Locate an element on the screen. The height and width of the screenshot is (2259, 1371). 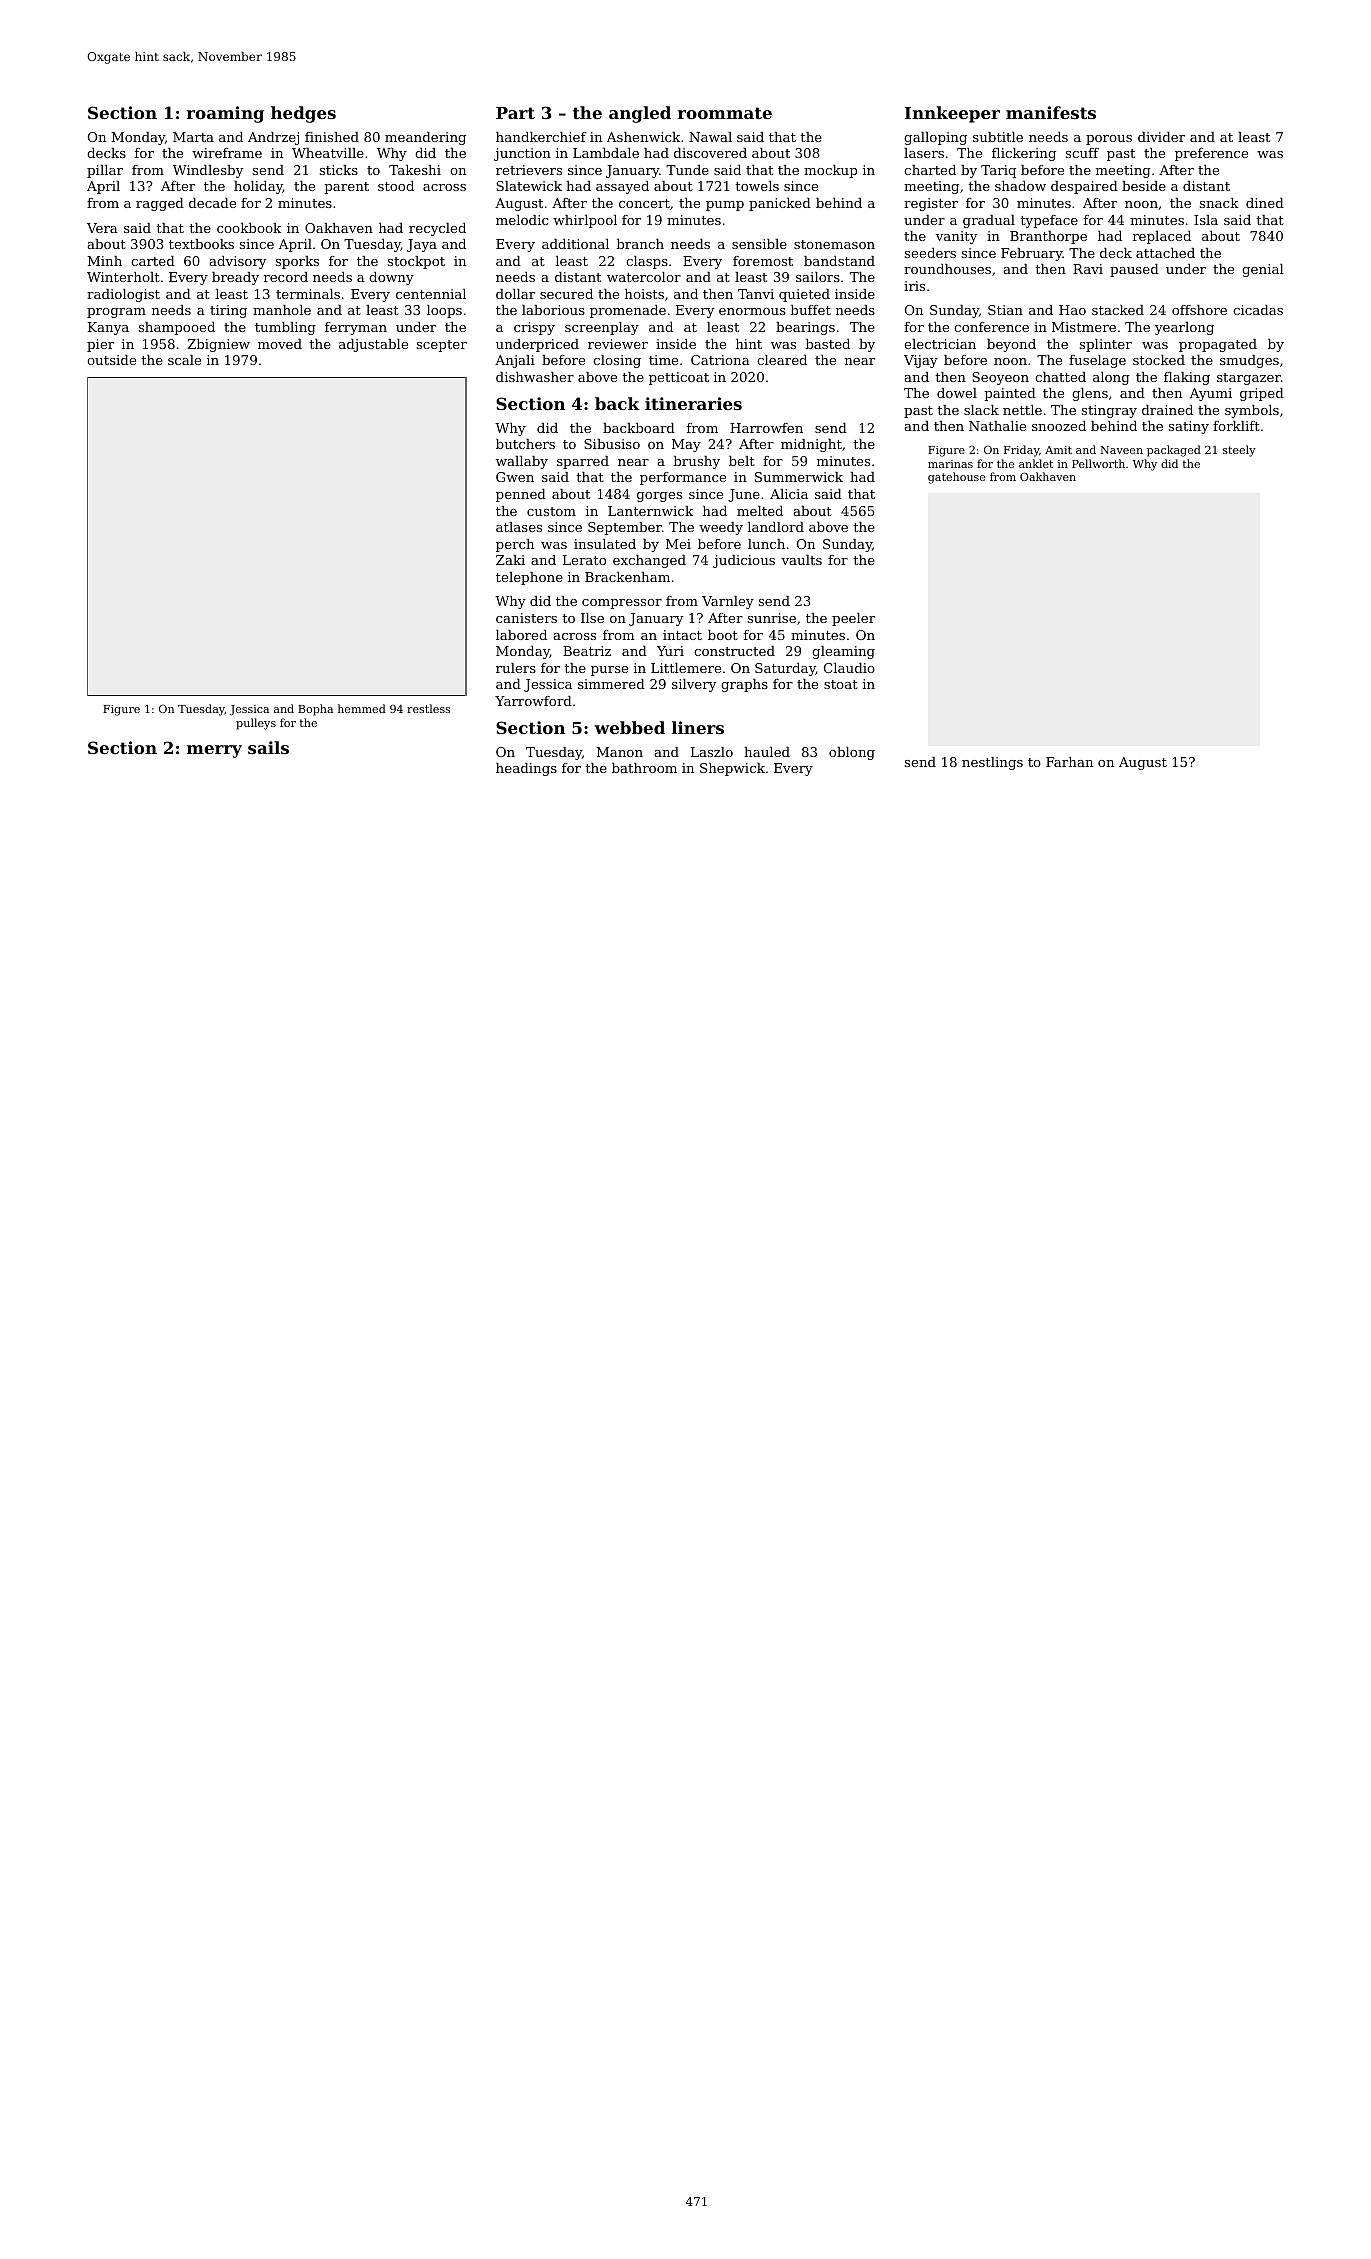
junction is located at coordinates (522, 154).
